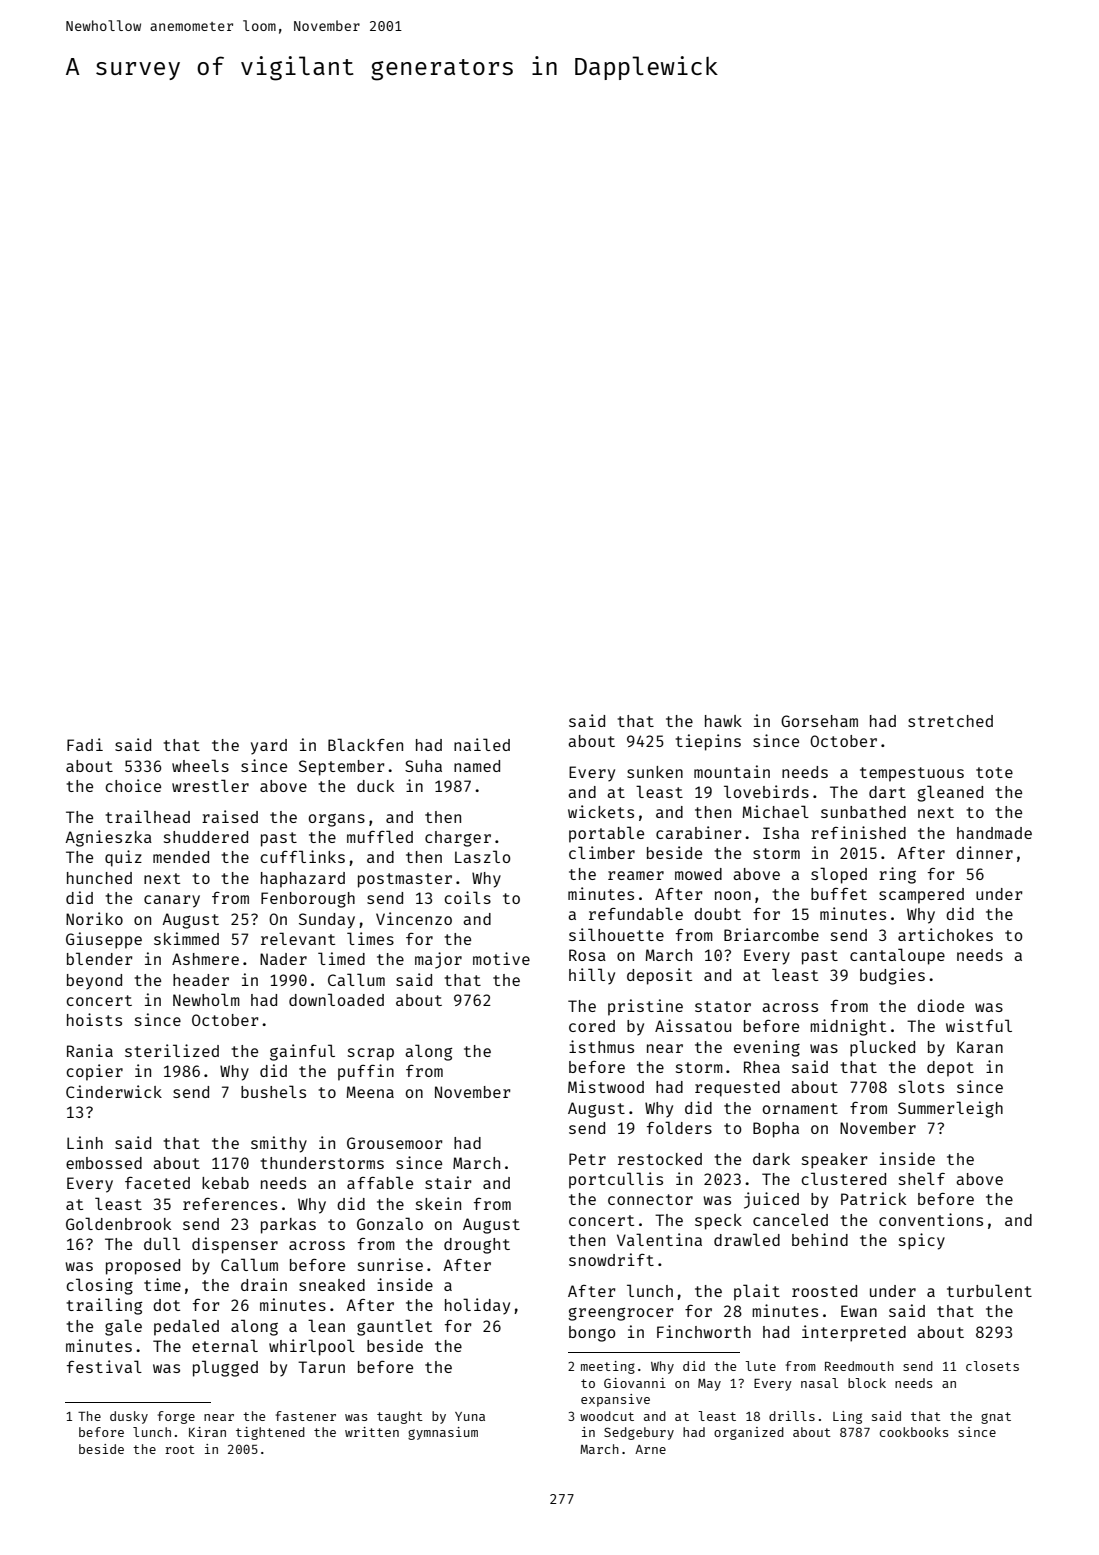  Describe the element at coordinates (303, 880) in the screenshot. I see `haphazard` at that location.
